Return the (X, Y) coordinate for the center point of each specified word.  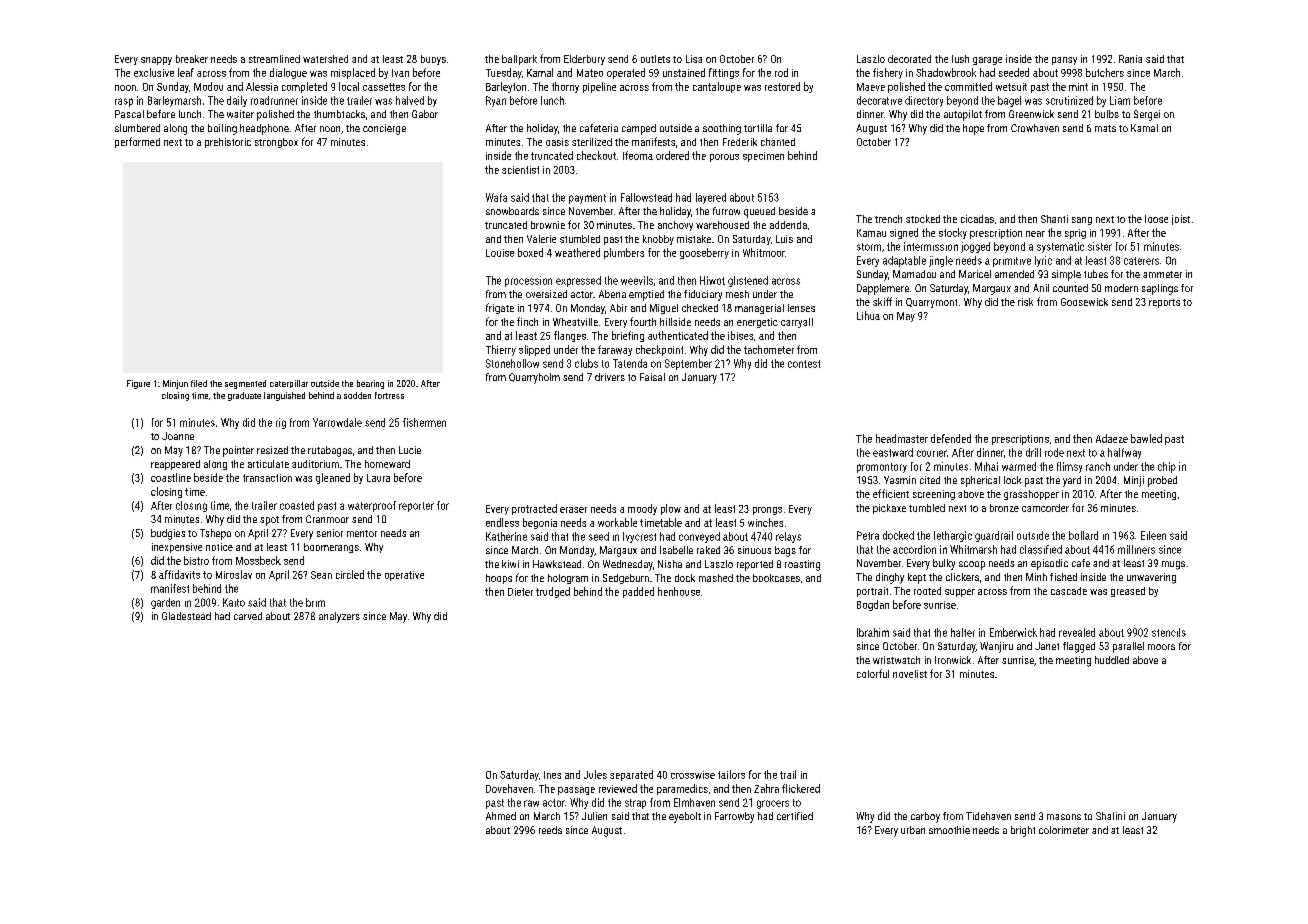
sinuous (754, 550)
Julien (594, 816)
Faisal (652, 377)
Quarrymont (931, 303)
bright (1023, 831)
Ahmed (501, 816)
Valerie (541, 239)
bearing (370, 384)
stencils (1169, 632)
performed (137, 142)
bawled (1146, 438)
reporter (416, 507)
